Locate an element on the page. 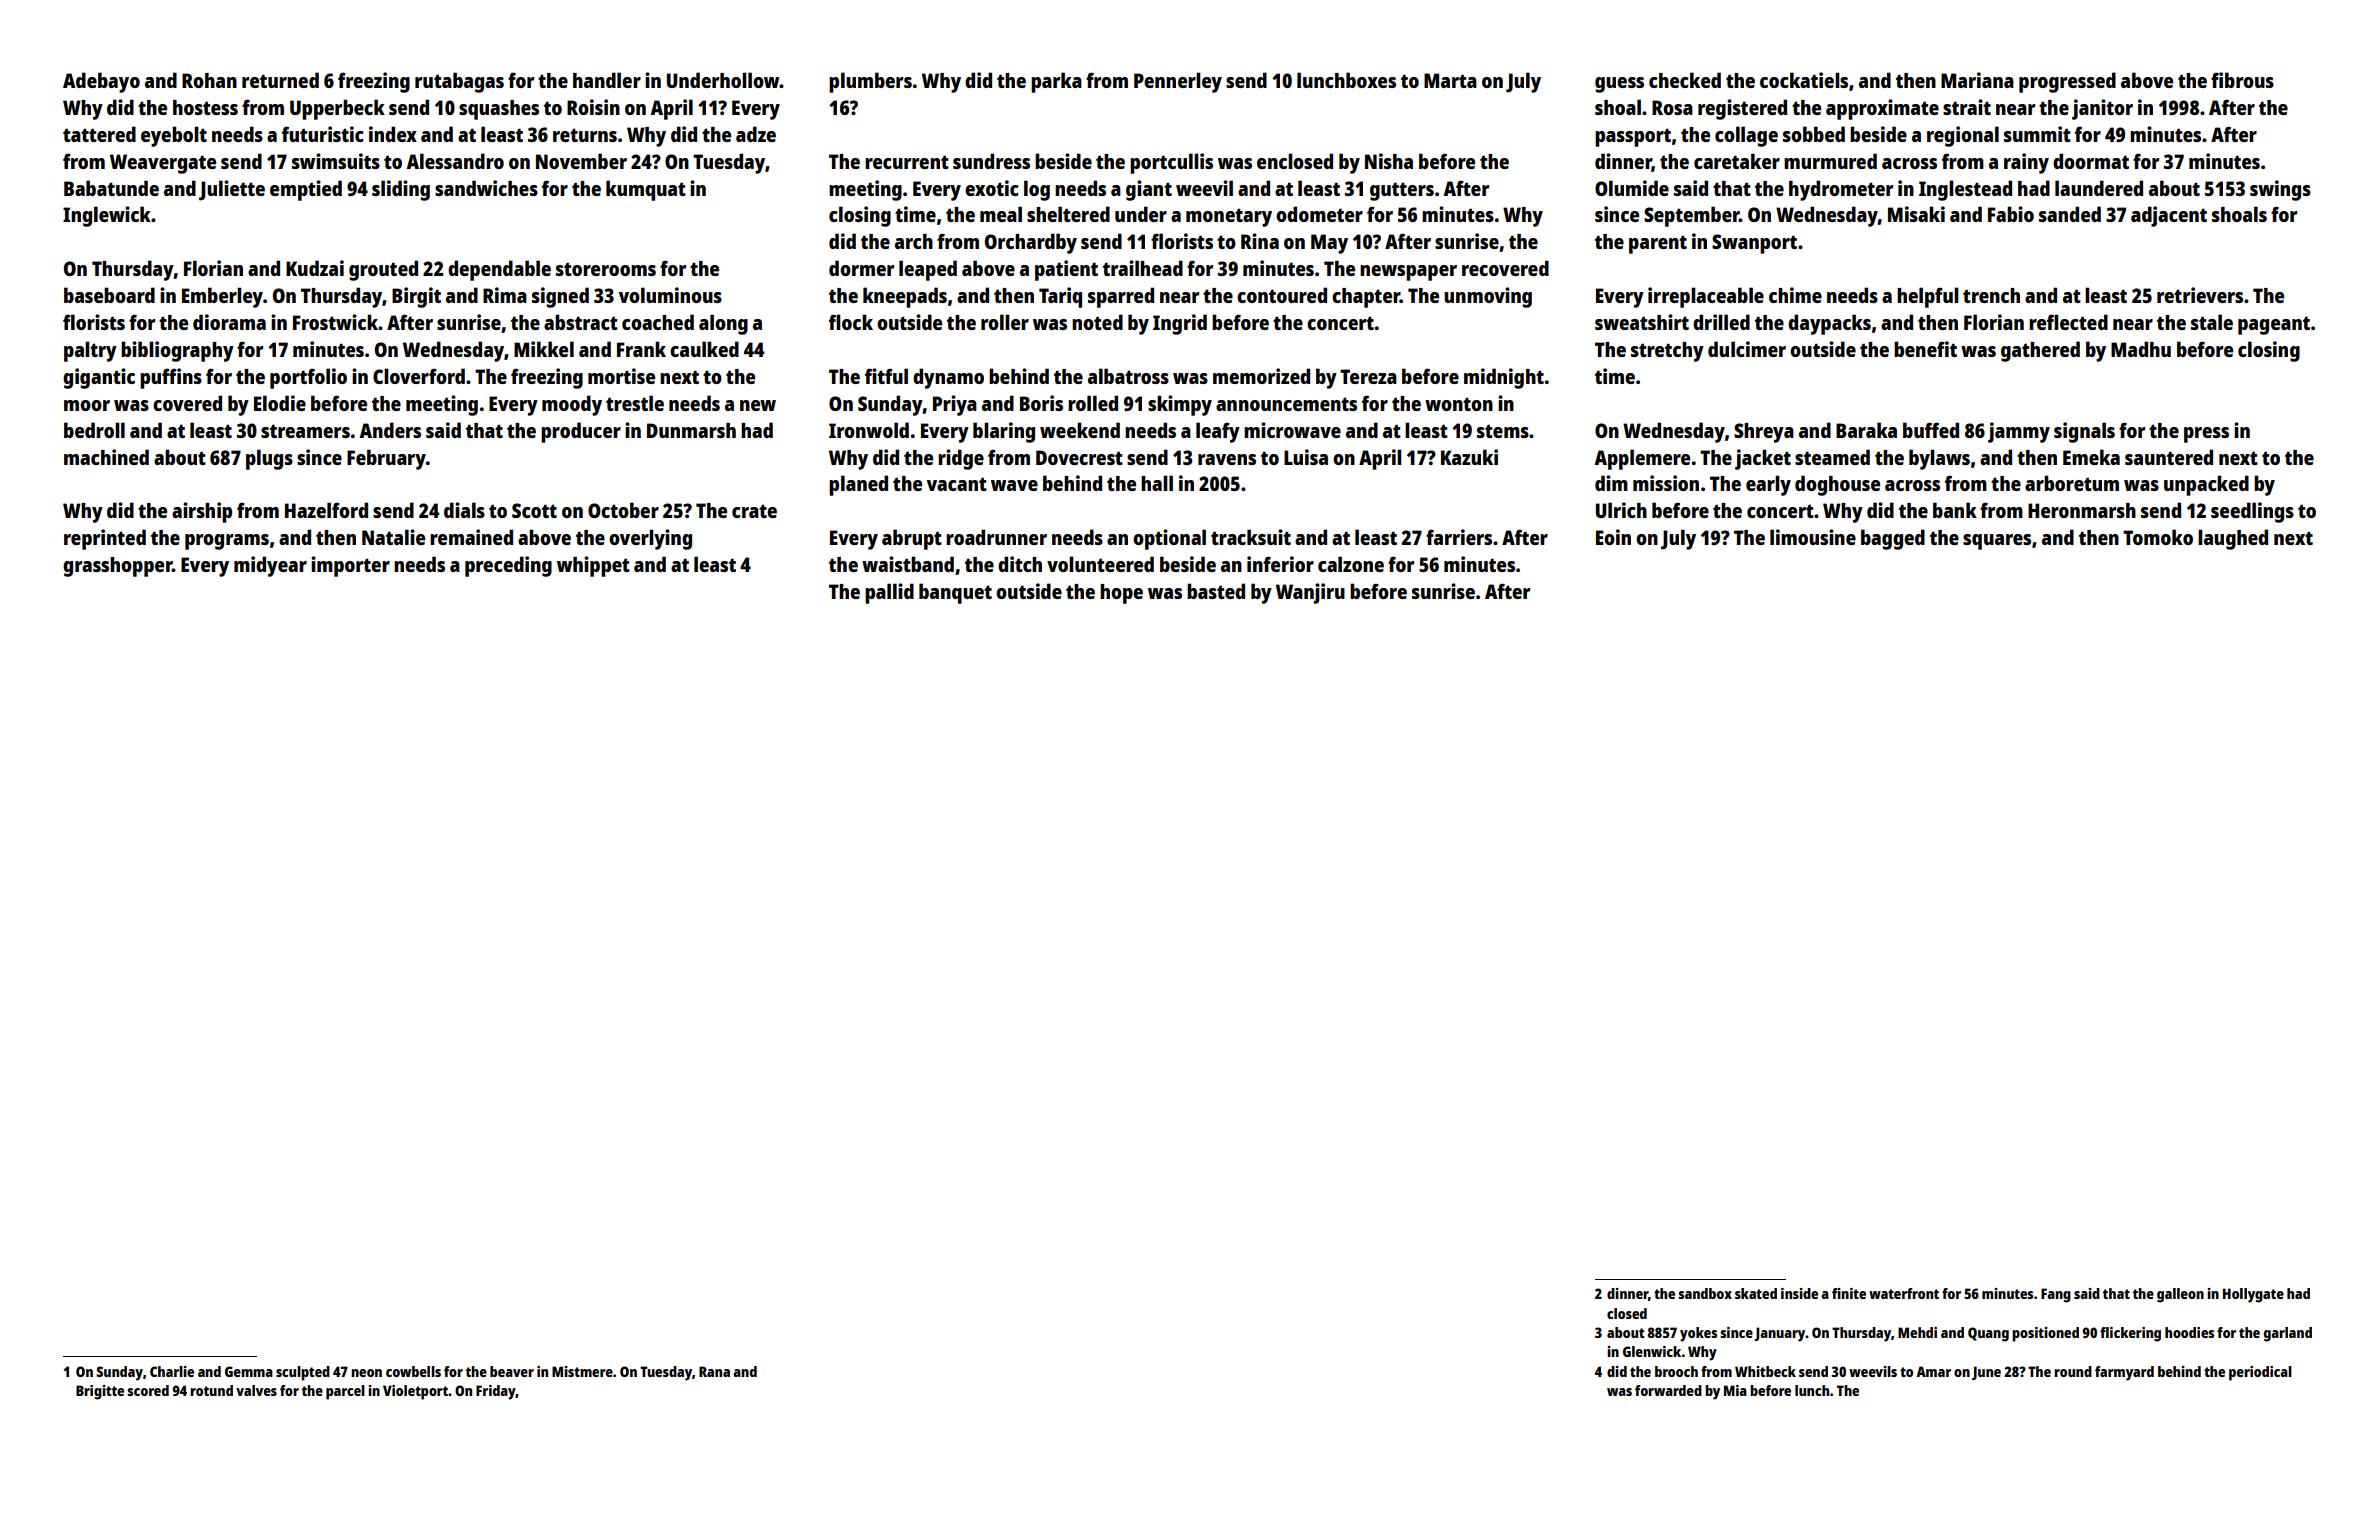 The height and width of the page is (1540, 2380). cockatiels is located at coordinates (1804, 80).
